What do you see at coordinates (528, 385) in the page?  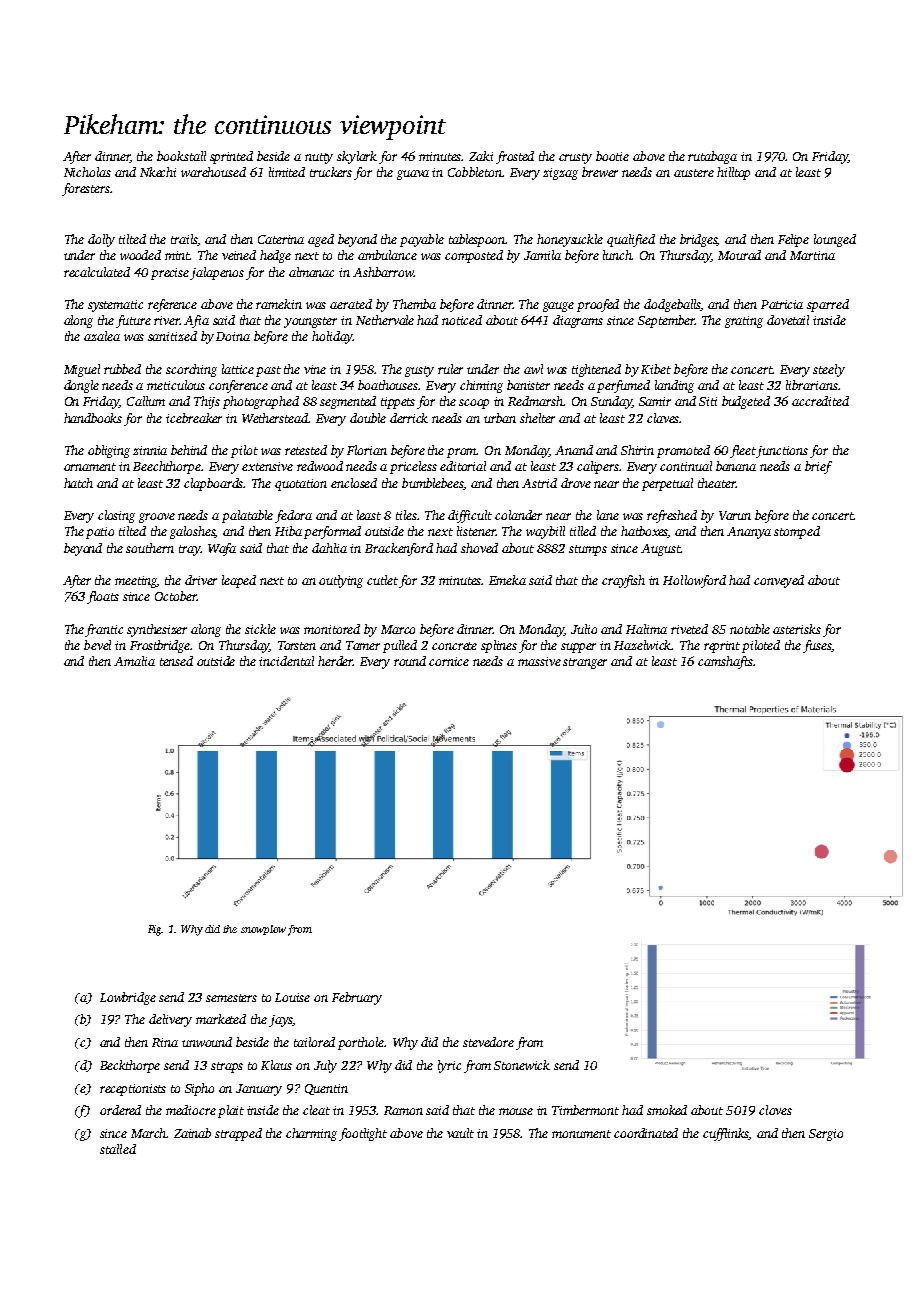 I see `banister` at bounding box center [528, 385].
